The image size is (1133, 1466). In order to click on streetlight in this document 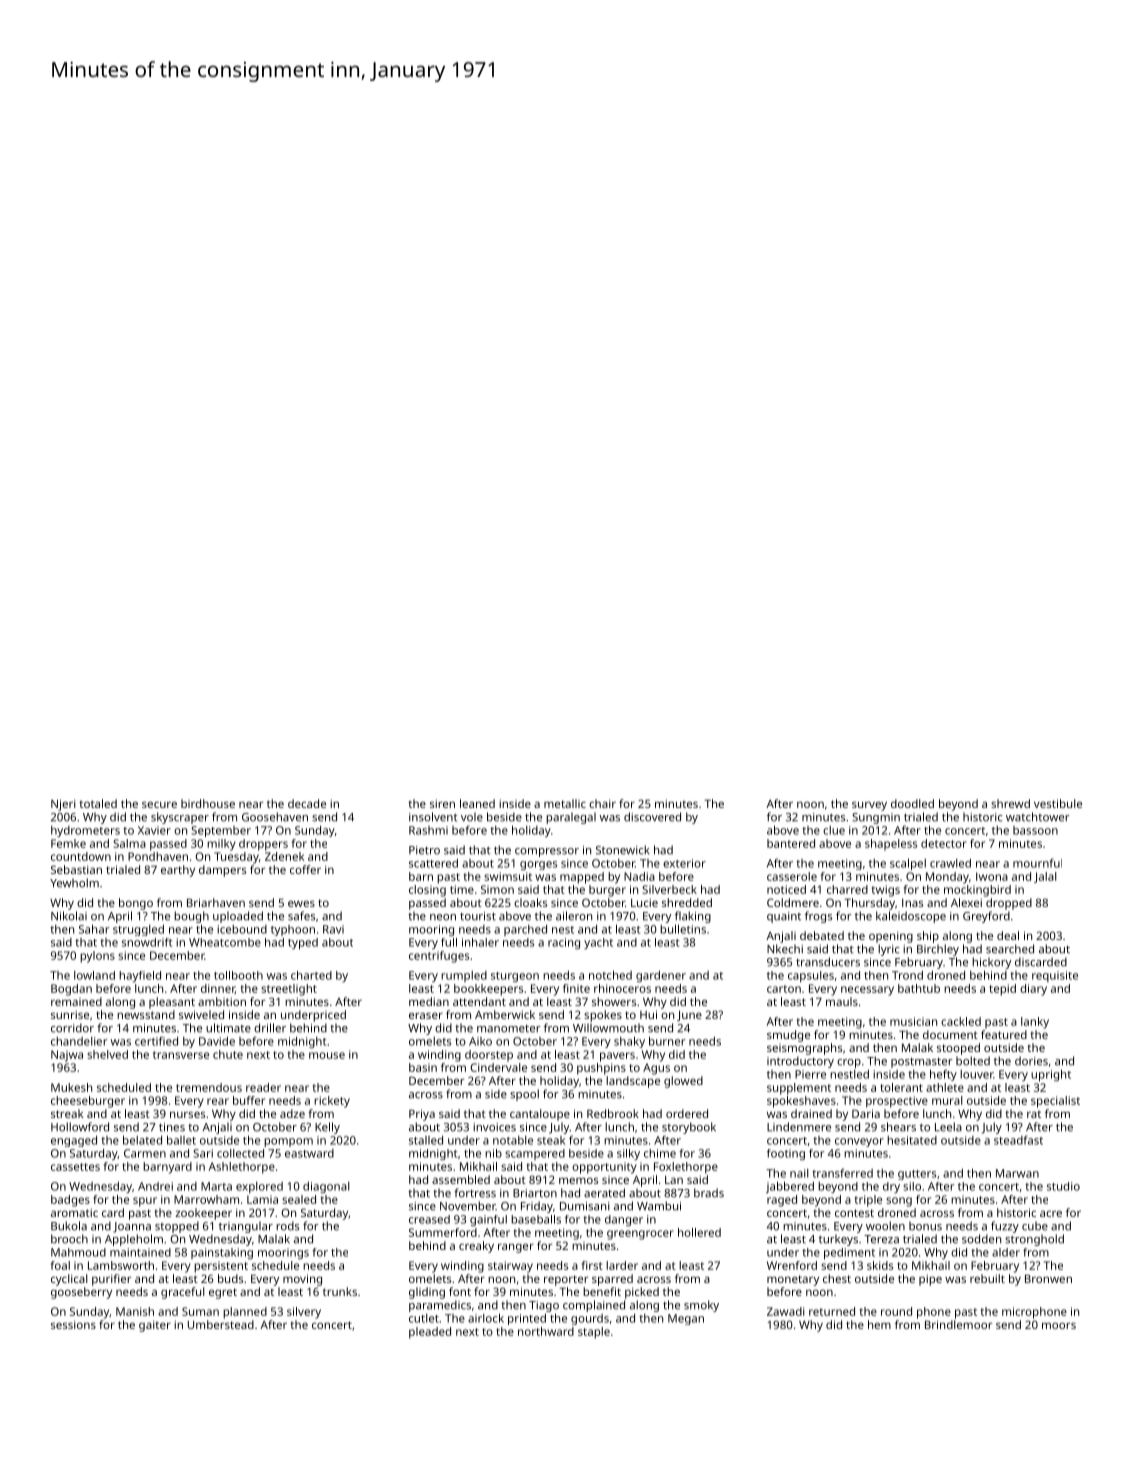, I will do `click(289, 990)`.
